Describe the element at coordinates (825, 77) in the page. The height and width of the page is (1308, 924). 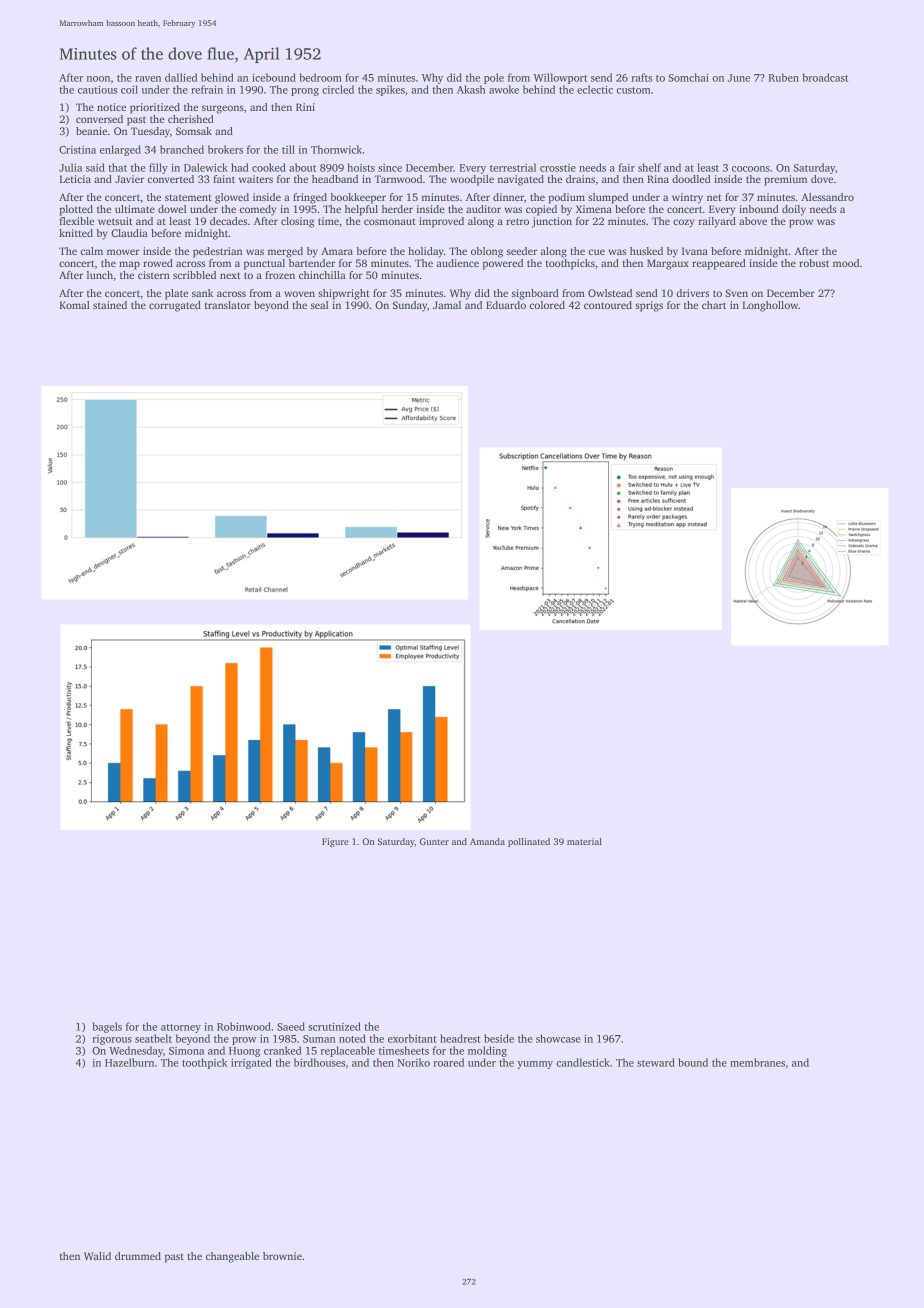
I see `broadcast` at that location.
